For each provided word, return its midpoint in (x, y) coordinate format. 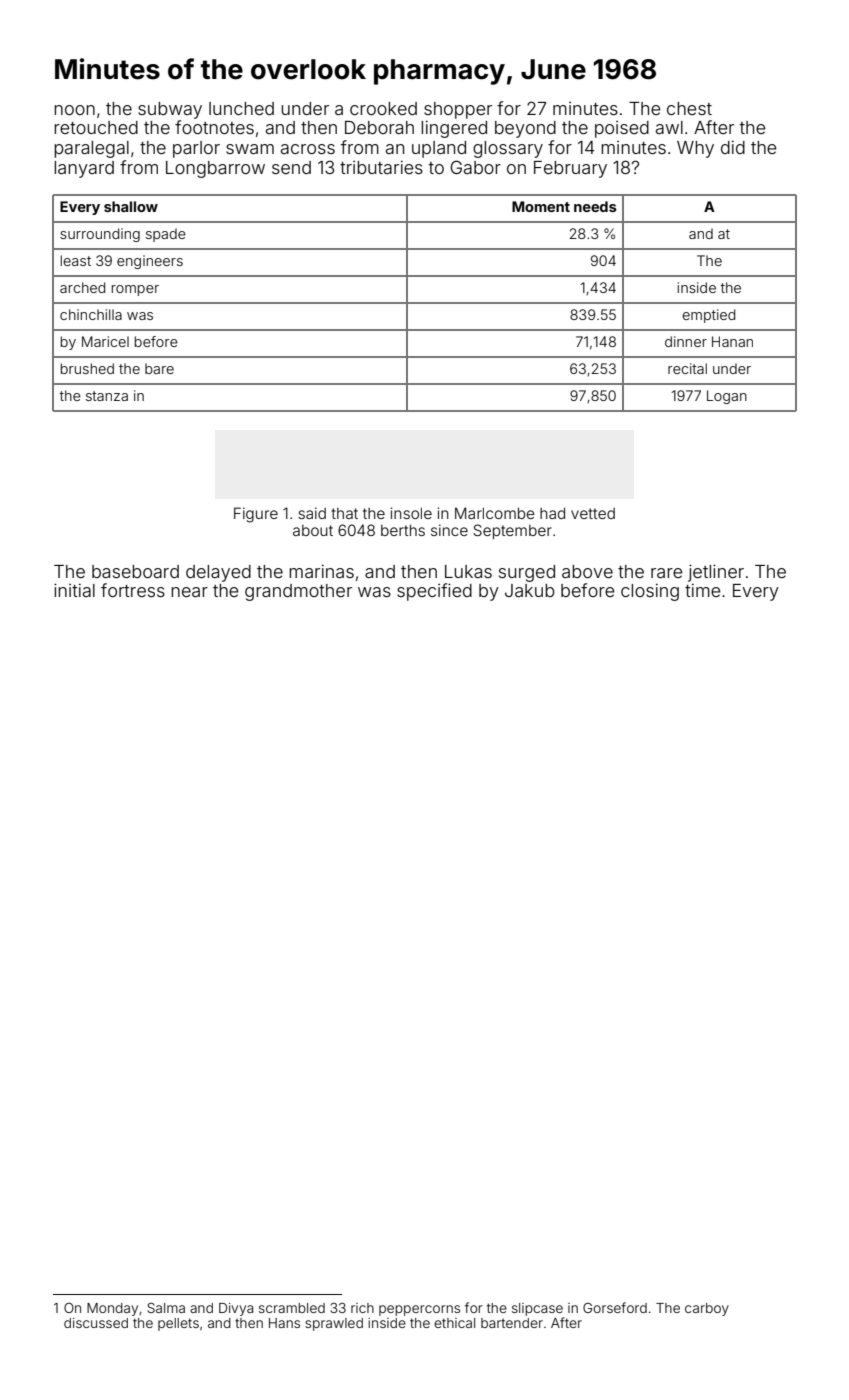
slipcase (537, 1309)
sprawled (334, 1324)
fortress (133, 590)
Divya (236, 1309)
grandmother (298, 592)
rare (666, 573)
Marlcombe (495, 513)
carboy (707, 1309)
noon (74, 110)
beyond (525, 129)
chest (689, 108)
